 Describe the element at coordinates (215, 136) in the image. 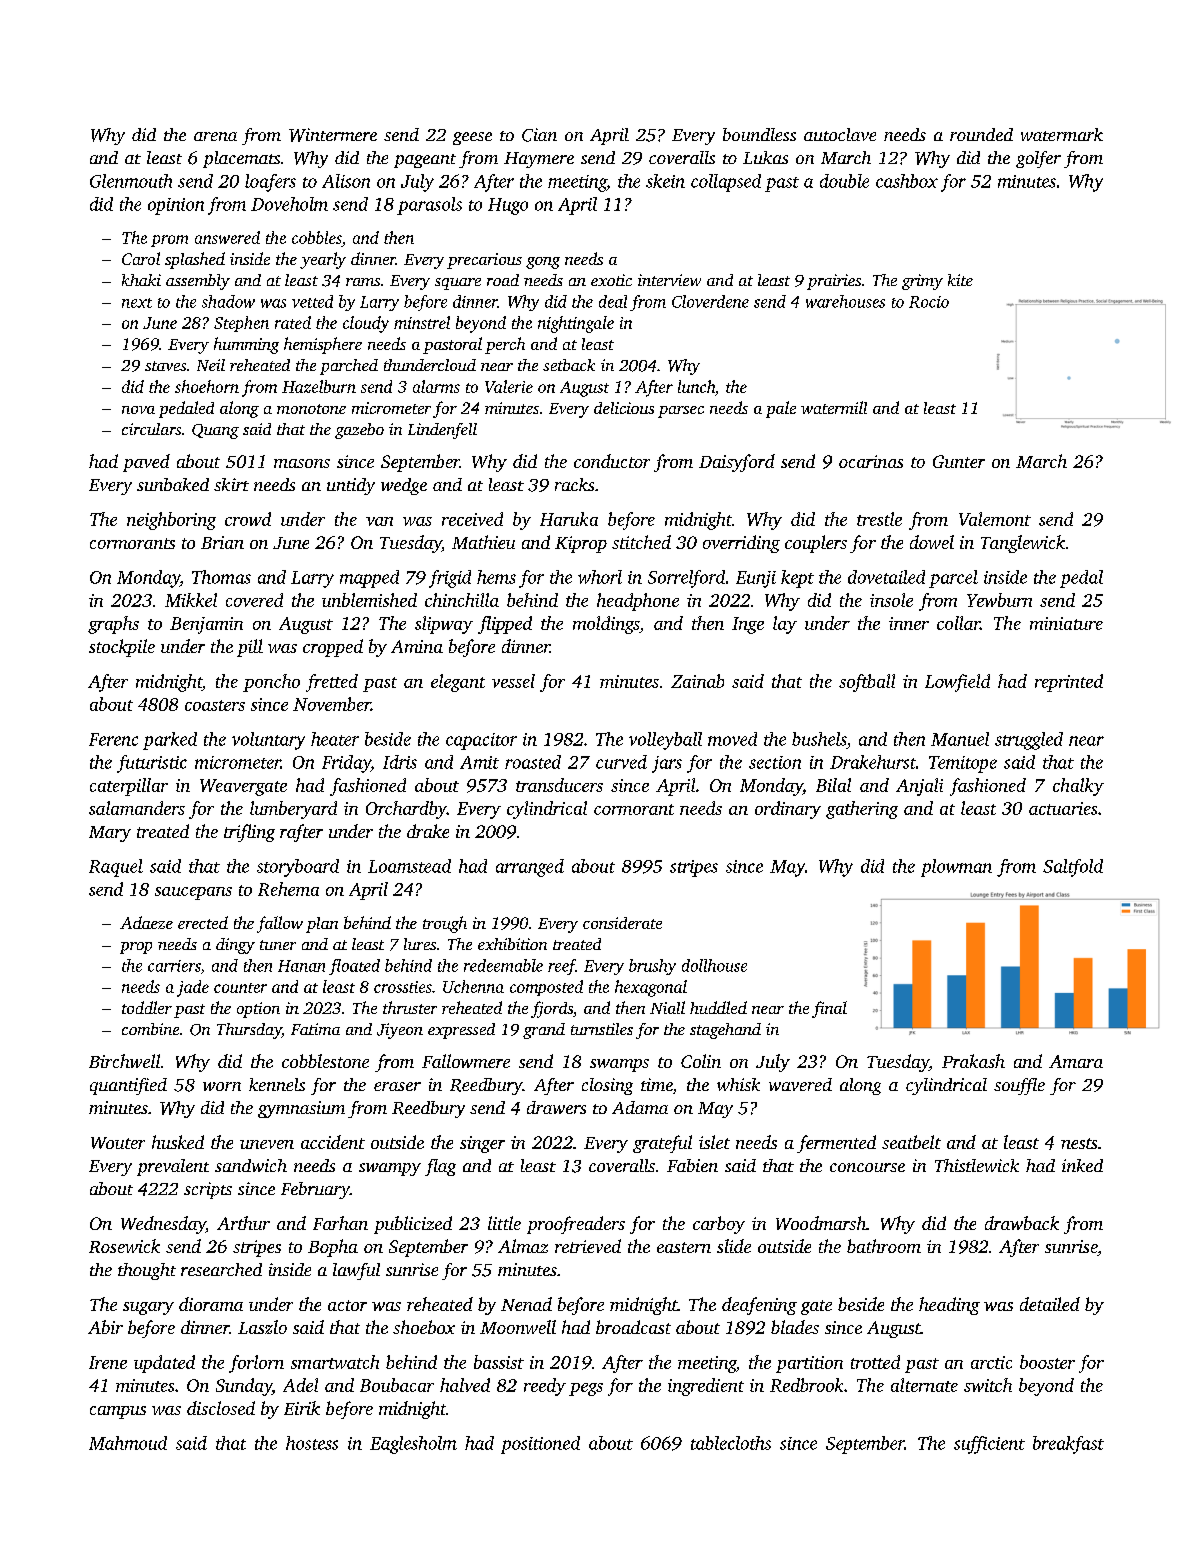

I see `arena` at that location.
